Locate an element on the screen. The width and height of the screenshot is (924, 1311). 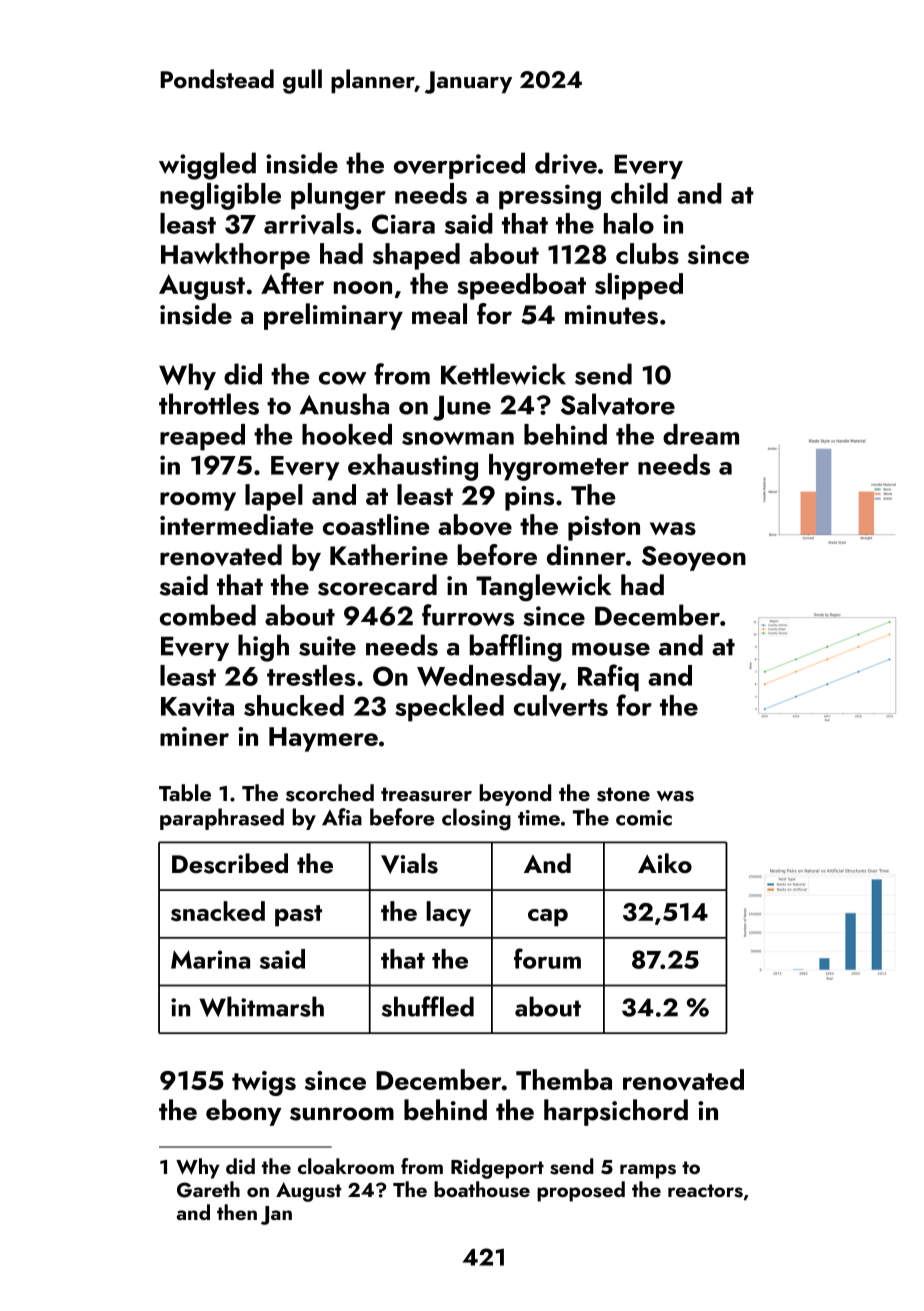
then is located at coordinates (237, 1212).
